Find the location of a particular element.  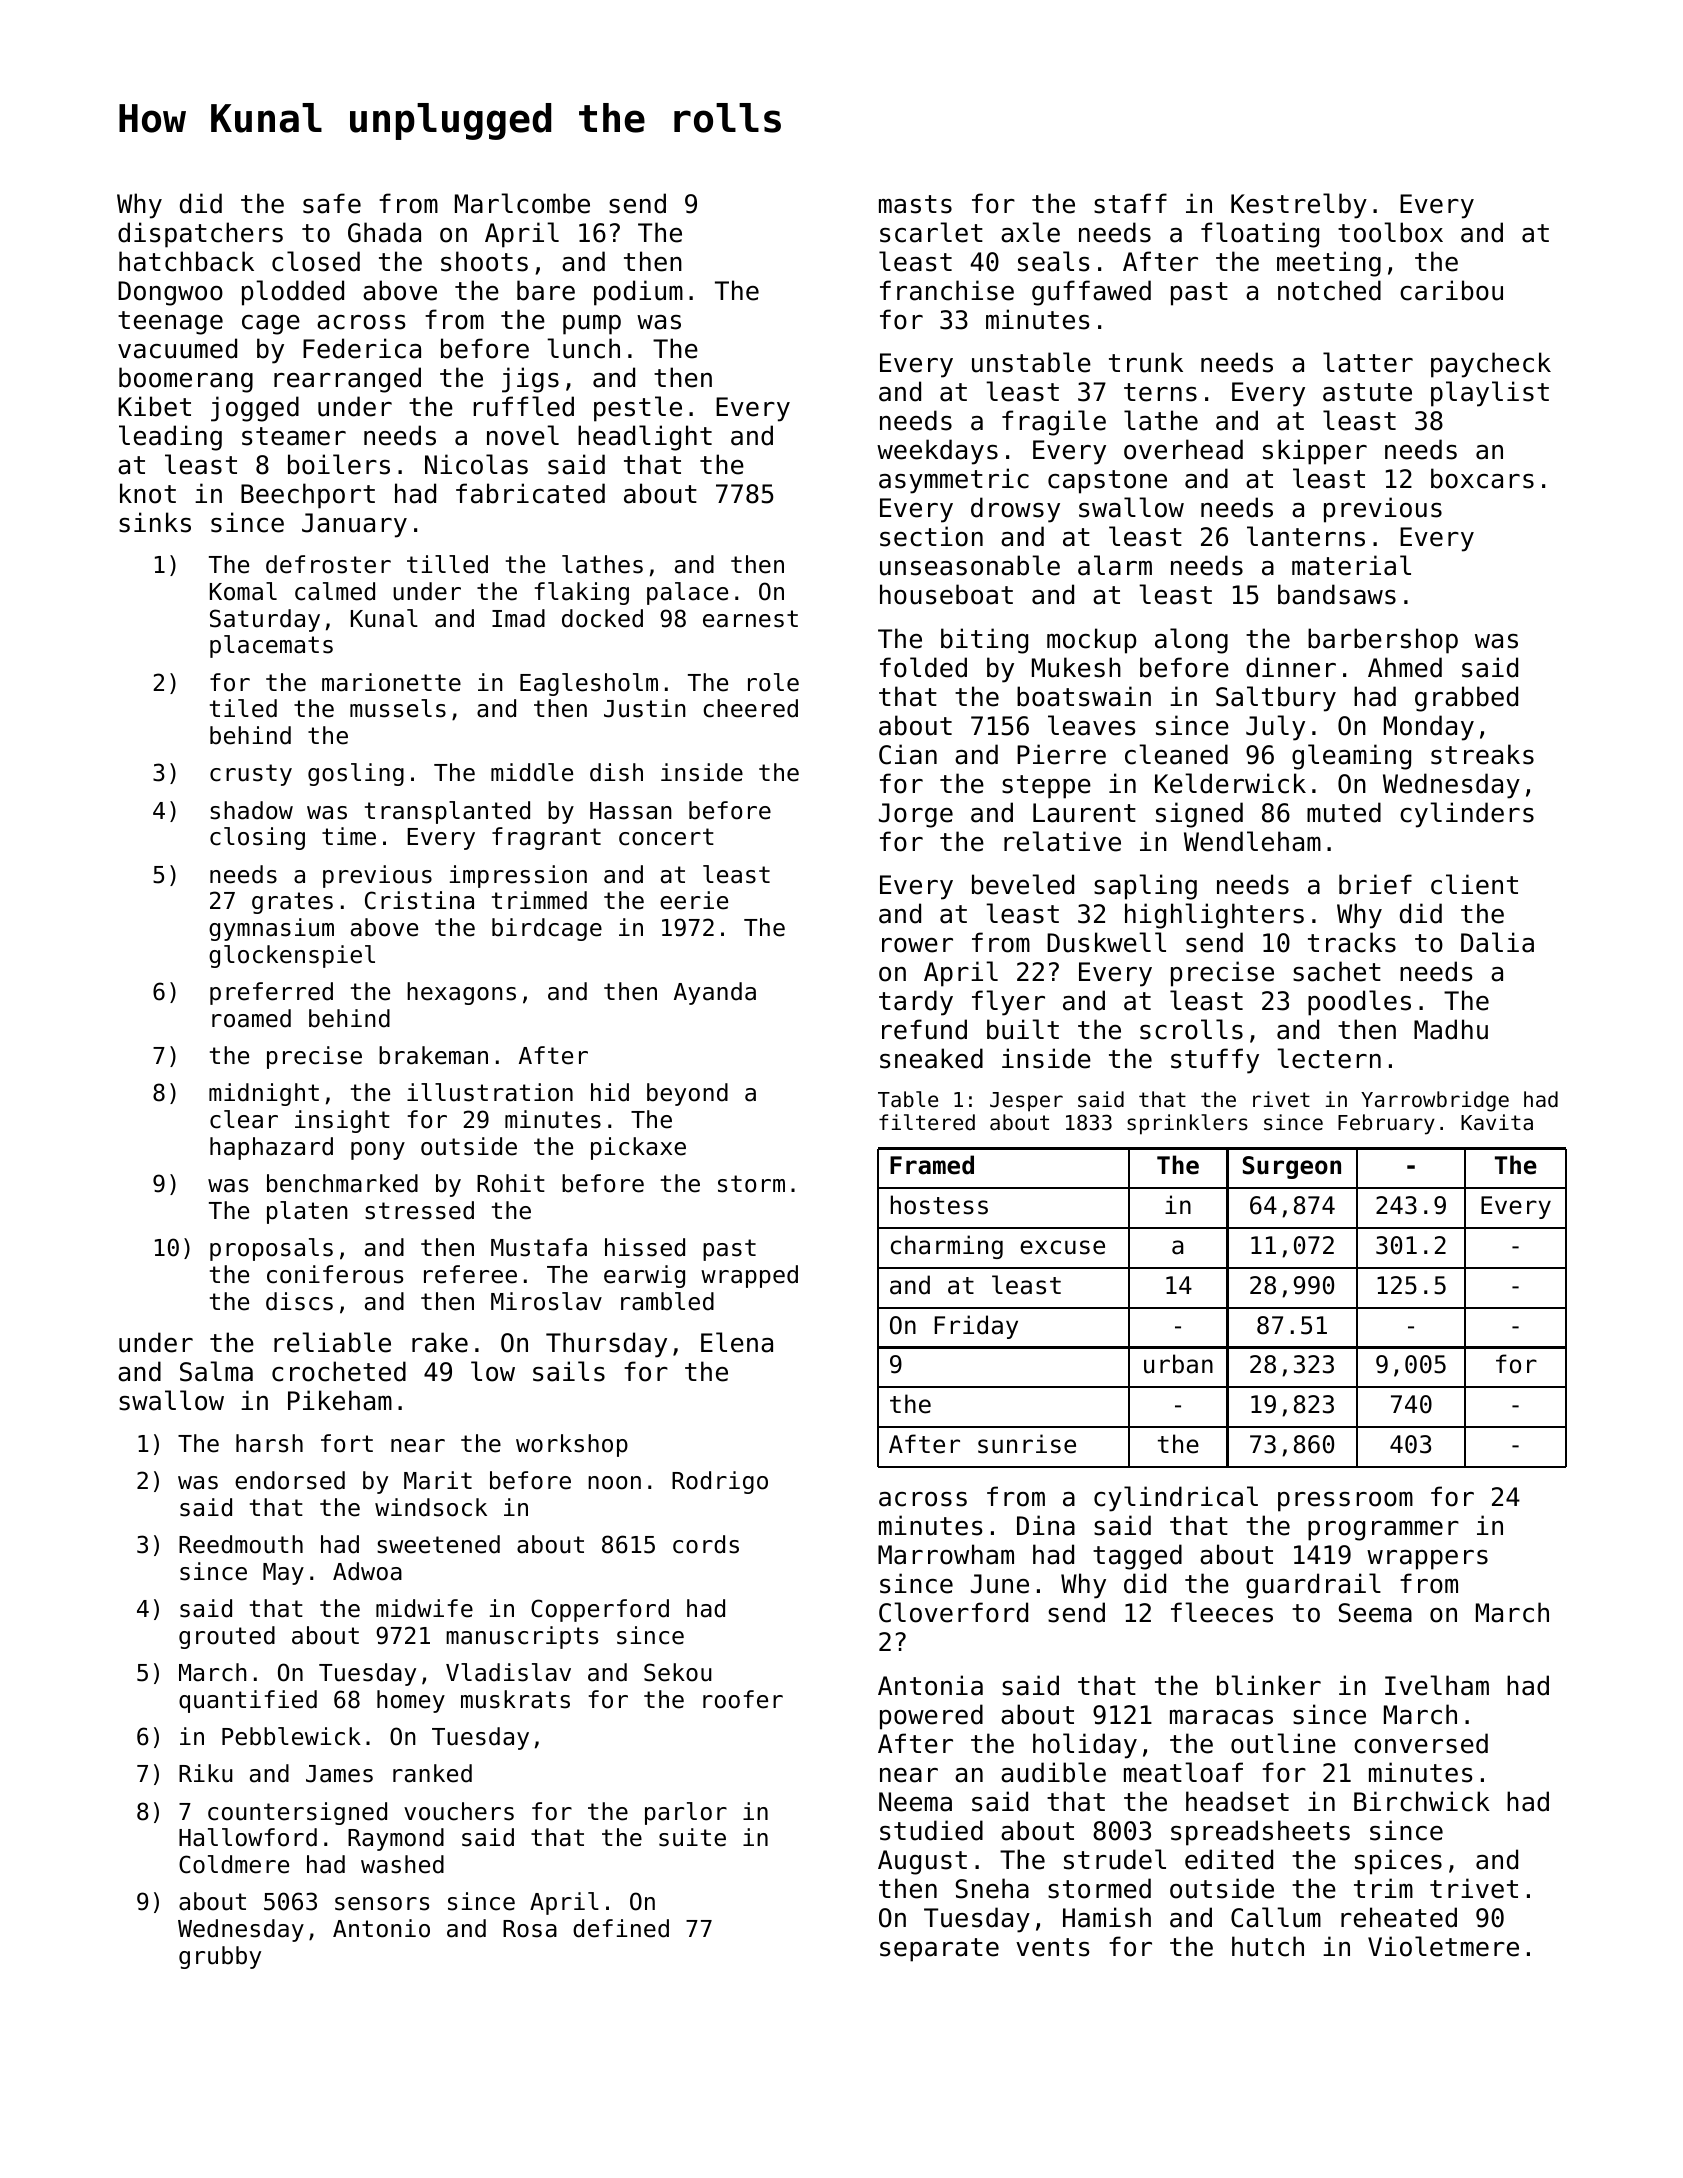

Friday is located at coordinates (976, 1327).
